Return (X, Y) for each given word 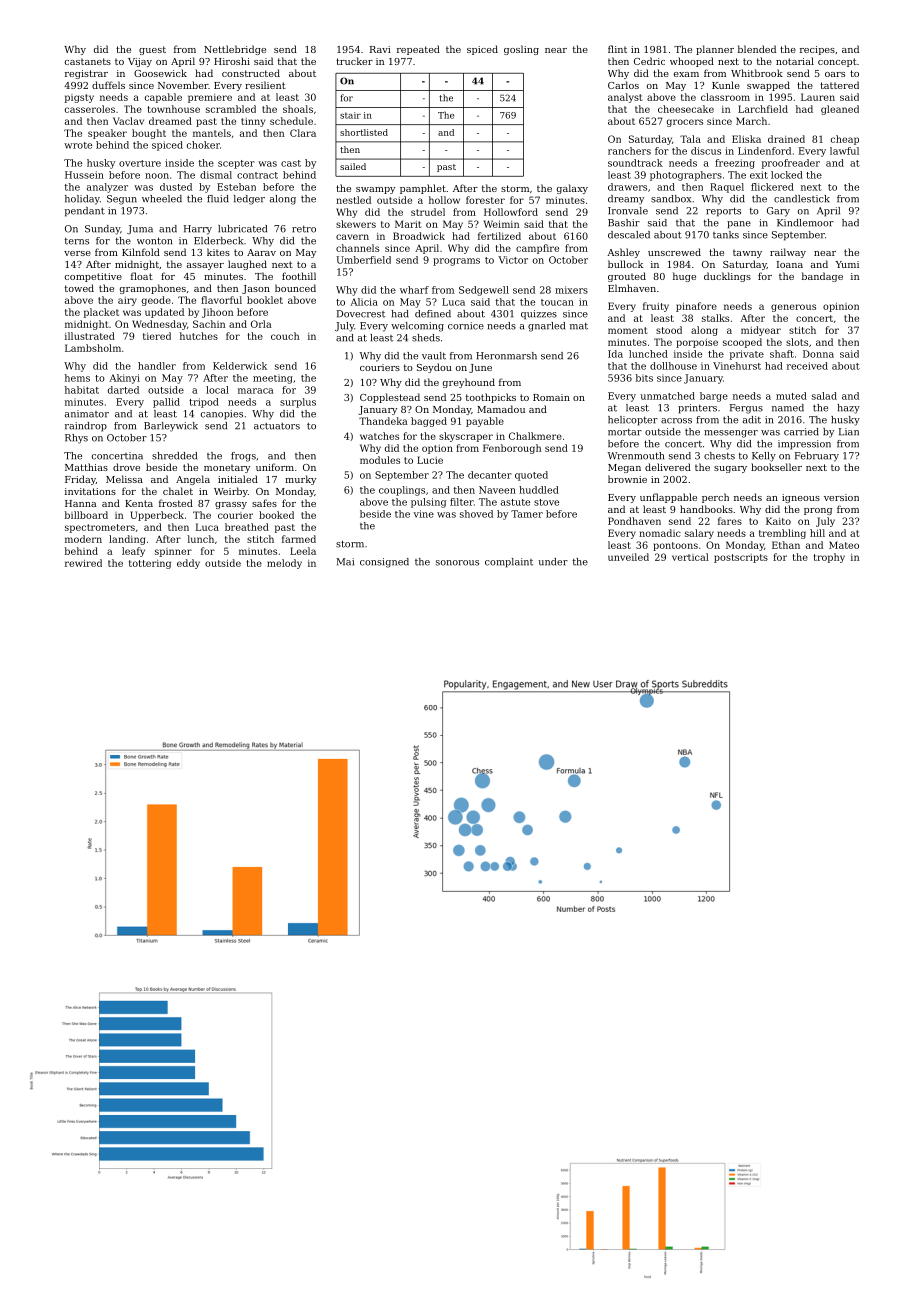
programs (456, 262)
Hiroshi (232, 61)
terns (77, 241)
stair (350, 115)
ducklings (727, 277)
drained (786, 139)
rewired (83, 563)
